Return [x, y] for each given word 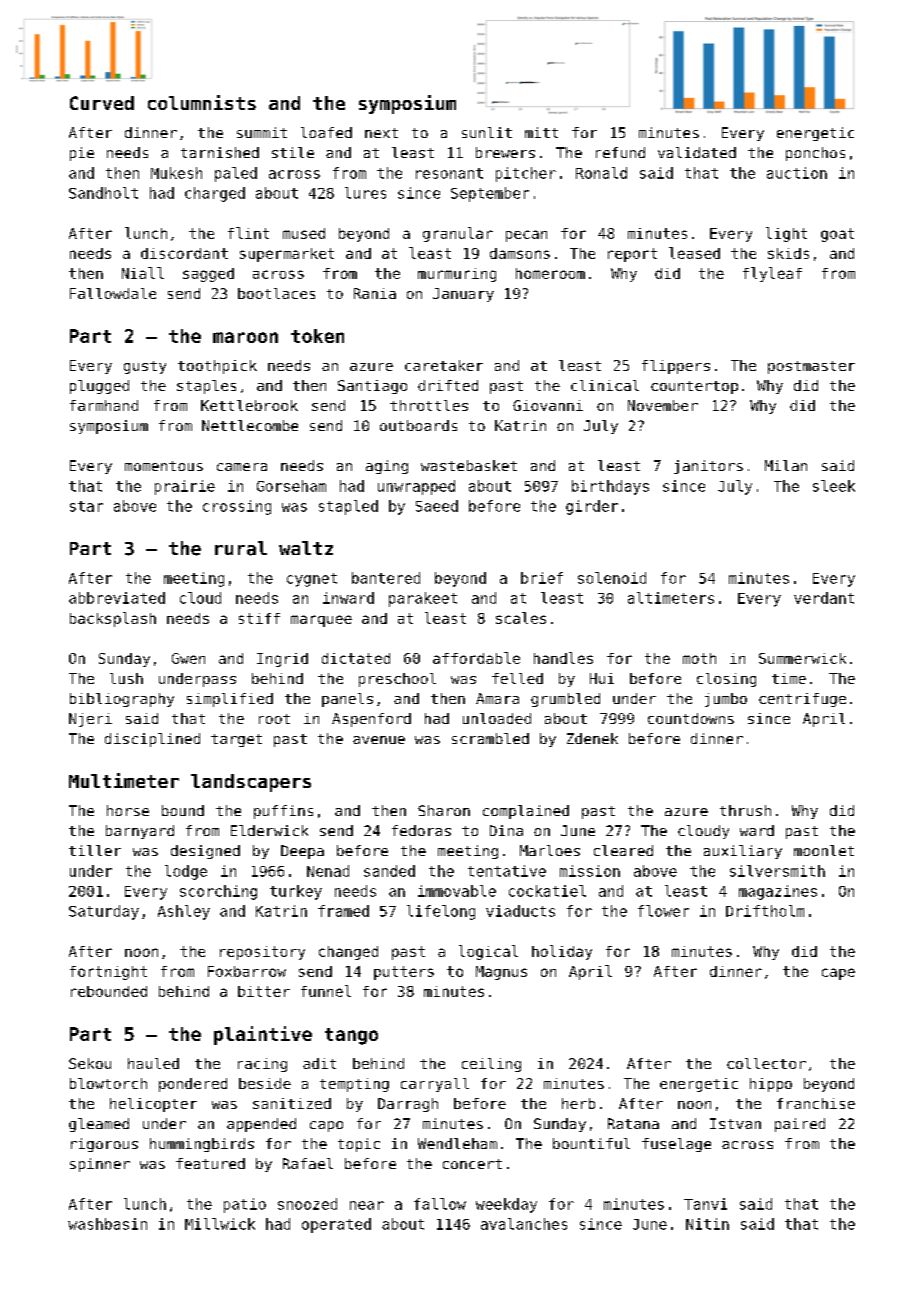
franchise [816, 1103]
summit [262, 132]
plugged [99, 387]
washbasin [107, 1224]
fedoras [421, 830]
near [367, 1205]
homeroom [550, 273]
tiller [95, 850]
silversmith [777, 871]
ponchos [815, 154]
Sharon [444, 810]
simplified [230, 700]
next [381, 133]
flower [663, 911]
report [632, 255]
